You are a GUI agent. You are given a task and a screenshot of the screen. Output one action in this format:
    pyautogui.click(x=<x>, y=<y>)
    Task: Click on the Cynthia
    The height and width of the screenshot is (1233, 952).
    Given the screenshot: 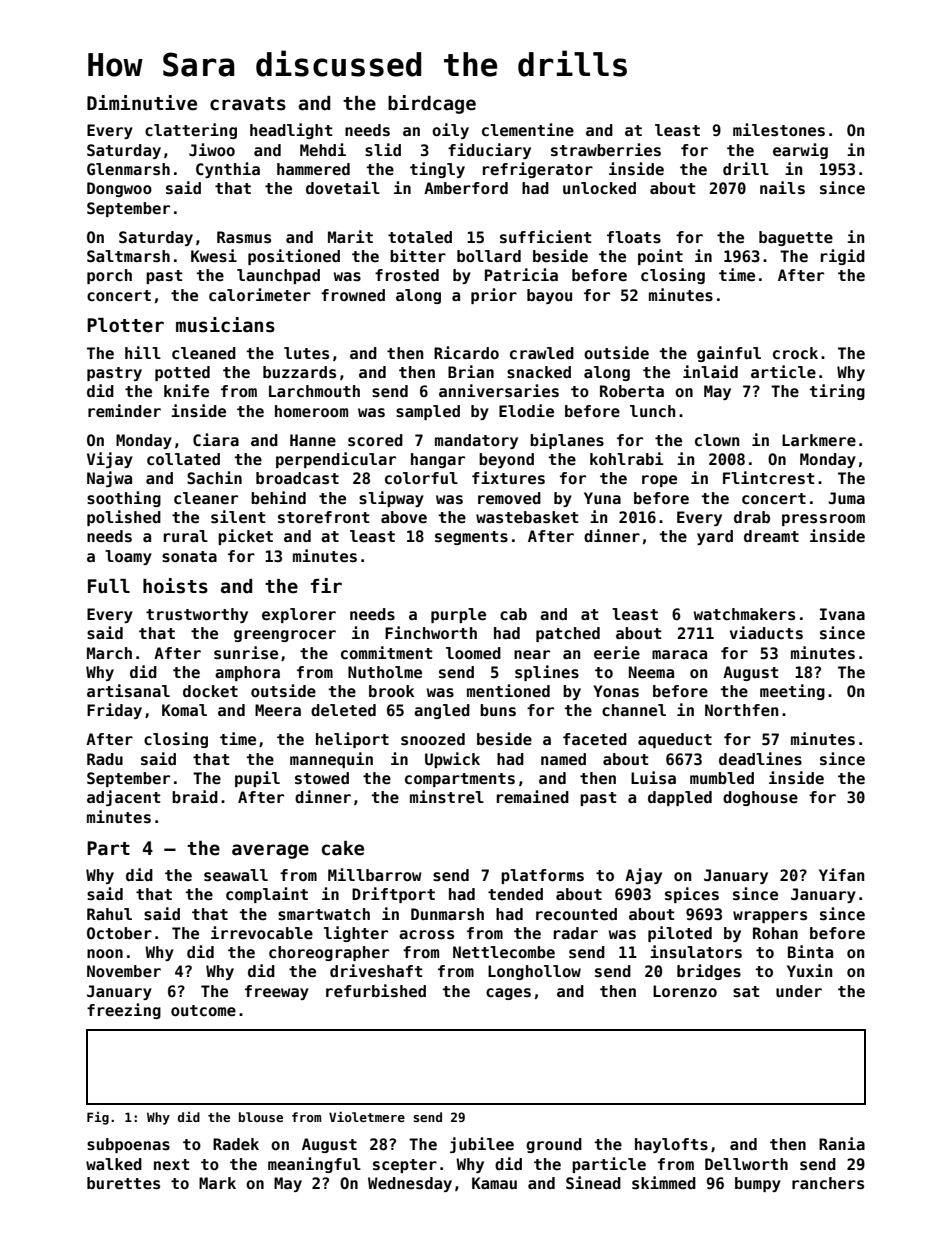 What is the action you would take?
    pyautogui.click(x=228, y=170)
